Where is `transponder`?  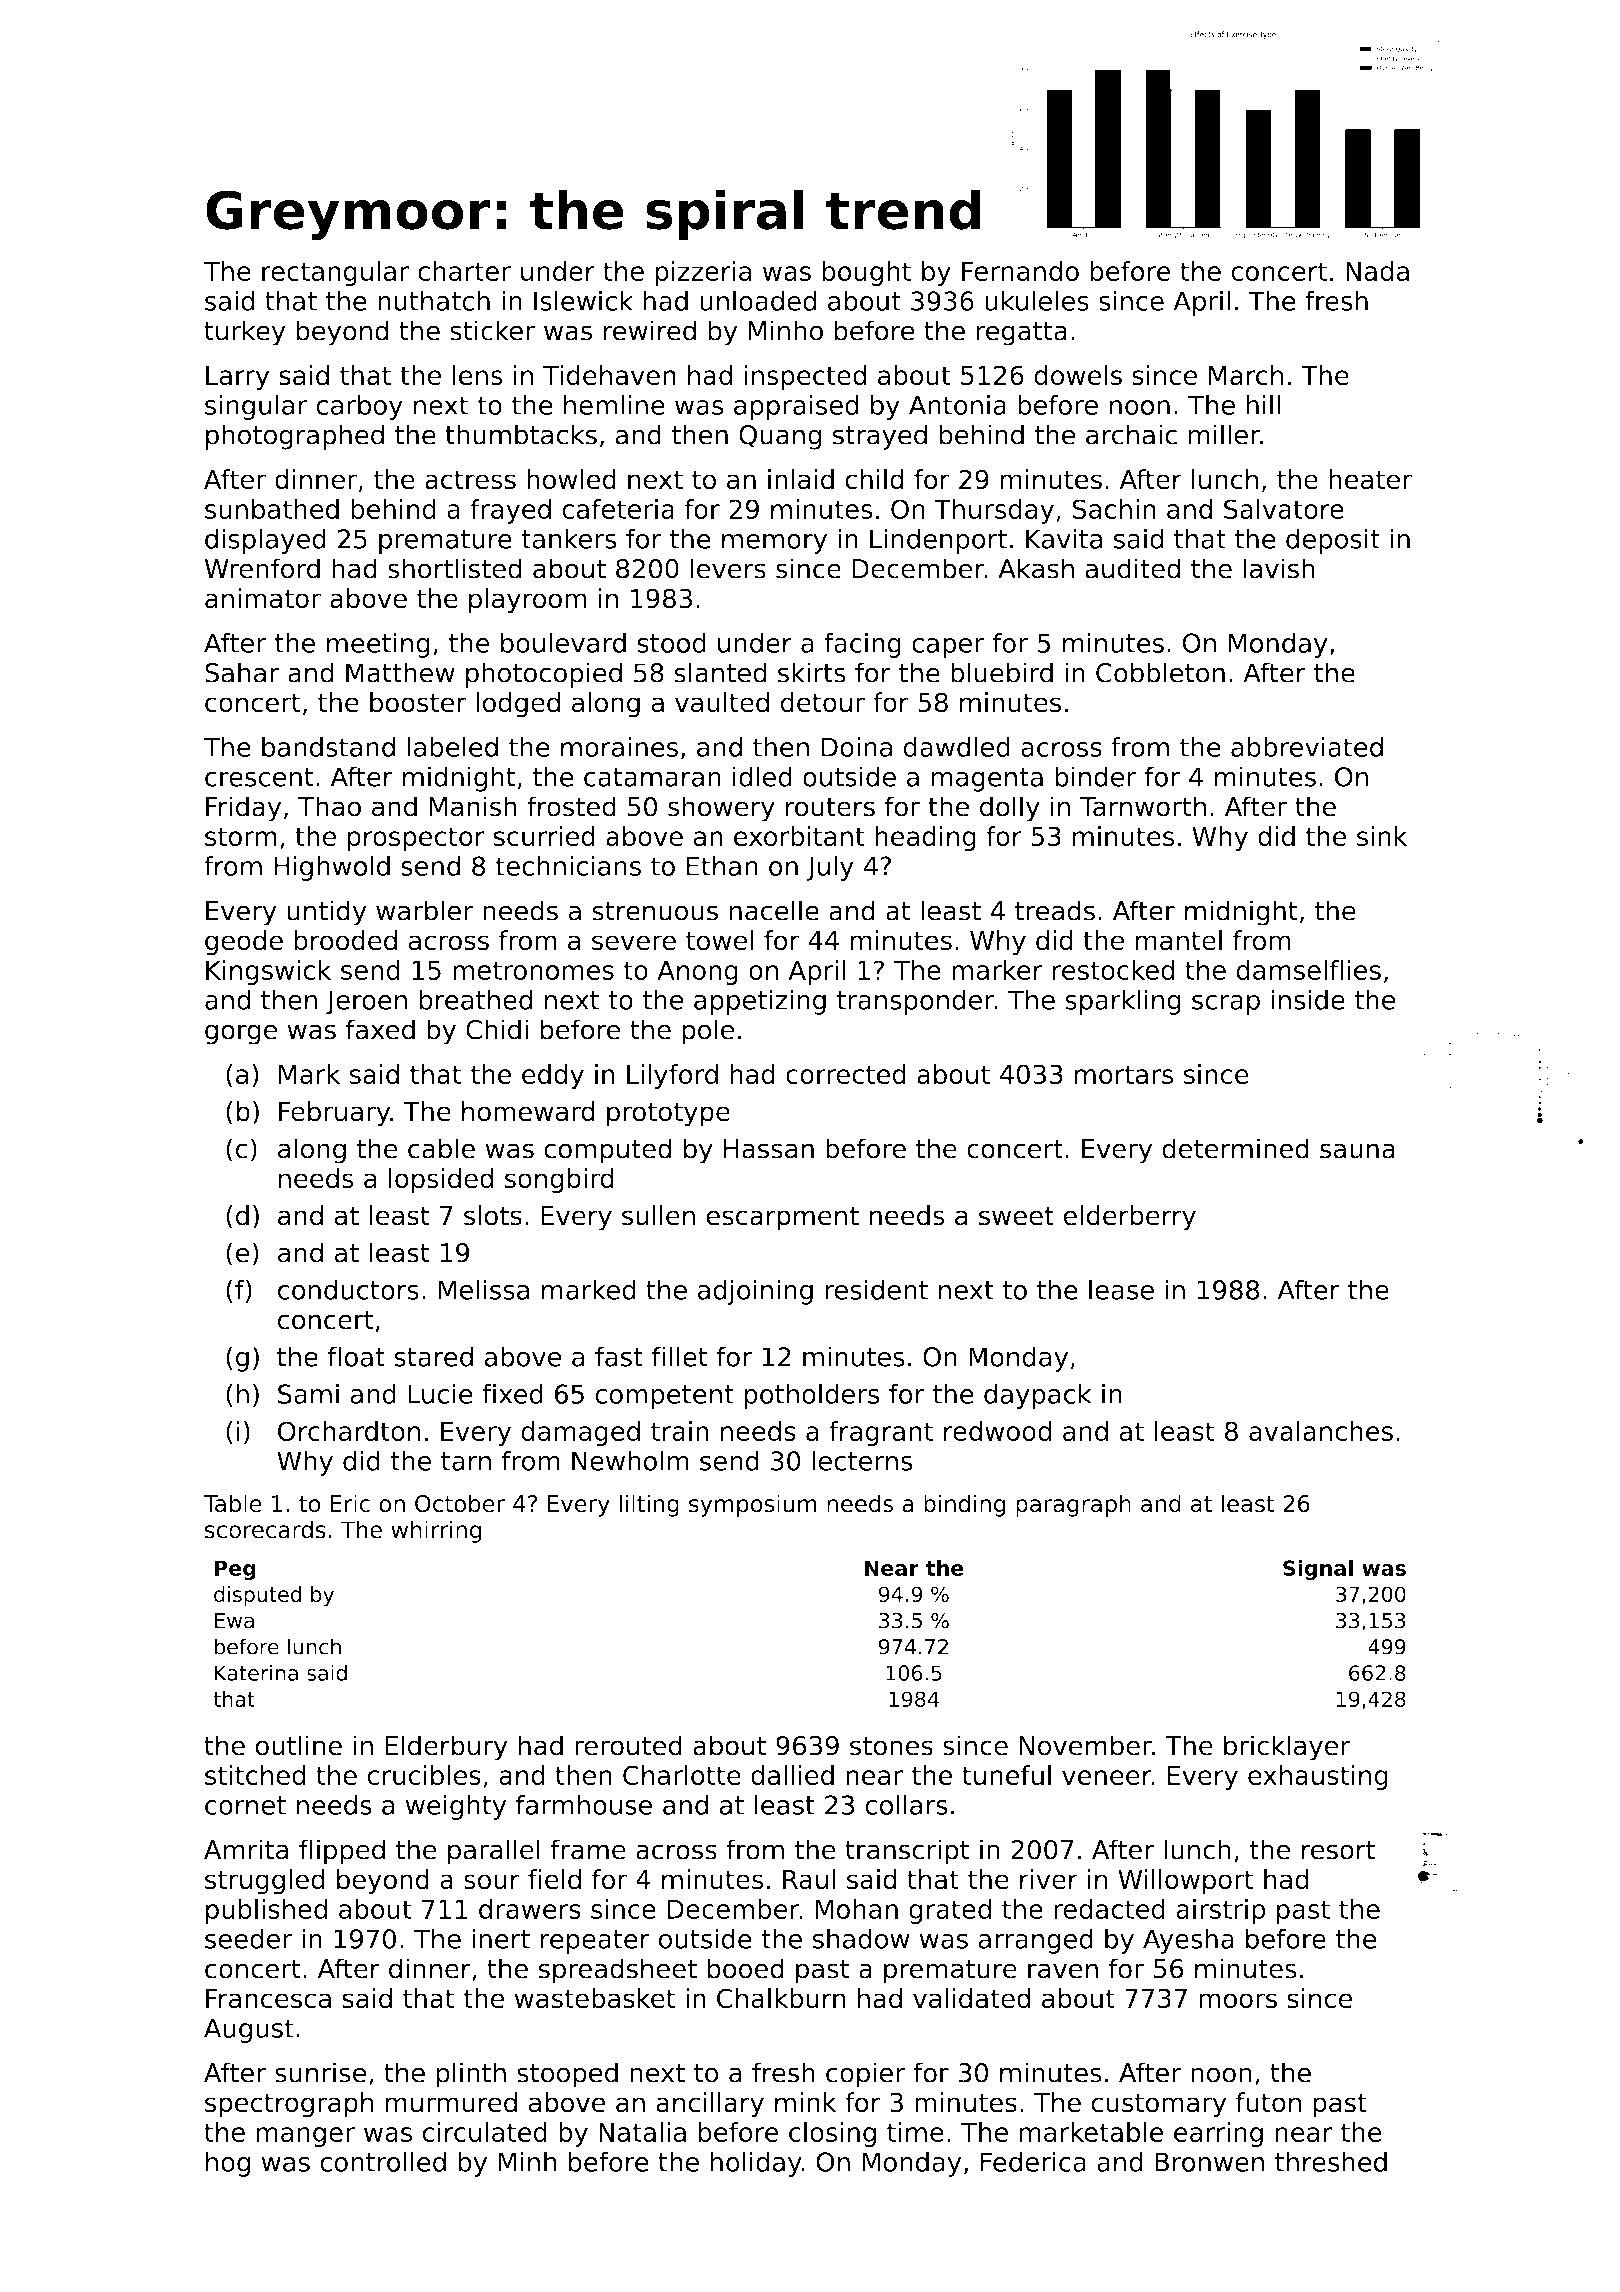
transponder is located at coordinates (915, 1002).
